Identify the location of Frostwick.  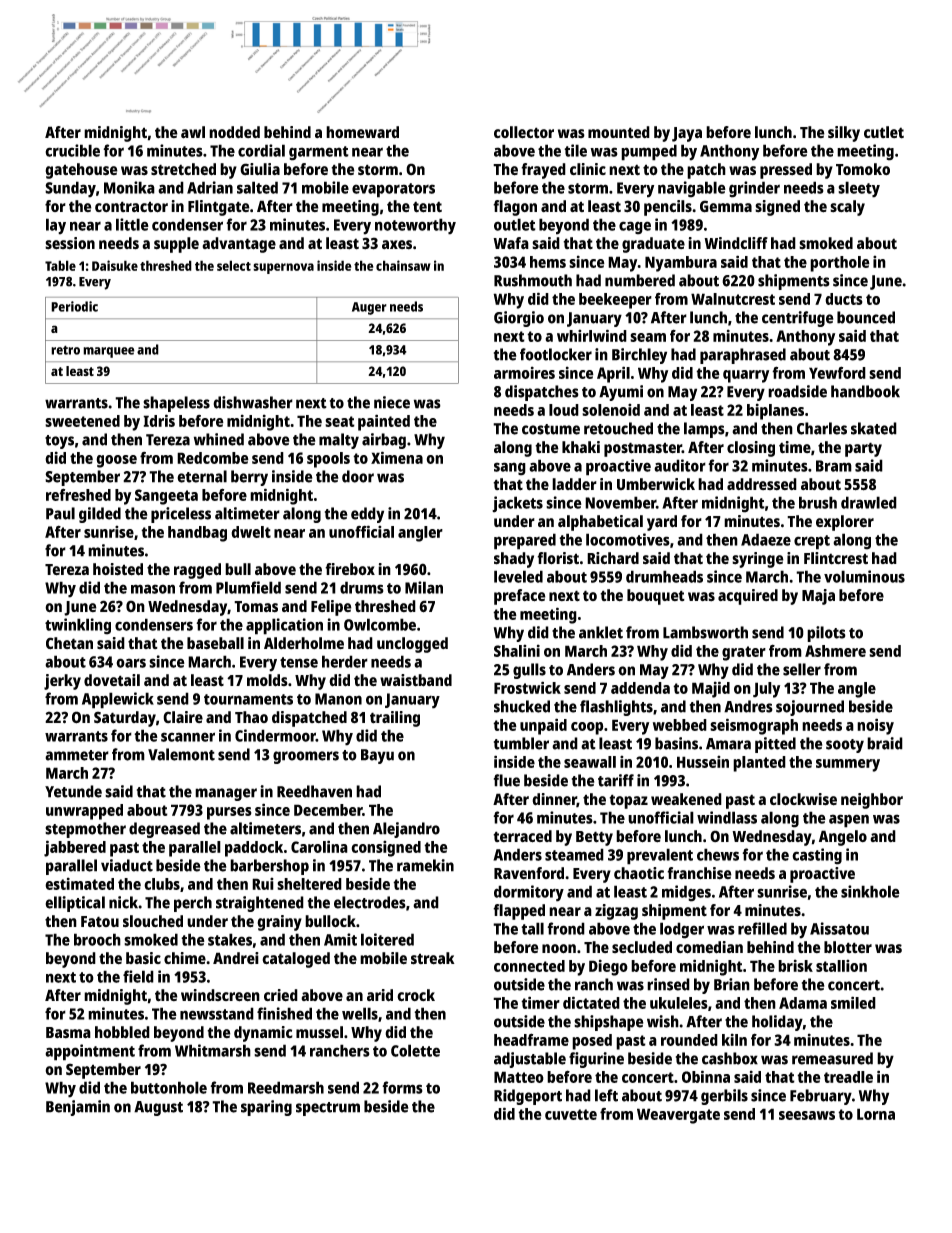
(527, 687).
